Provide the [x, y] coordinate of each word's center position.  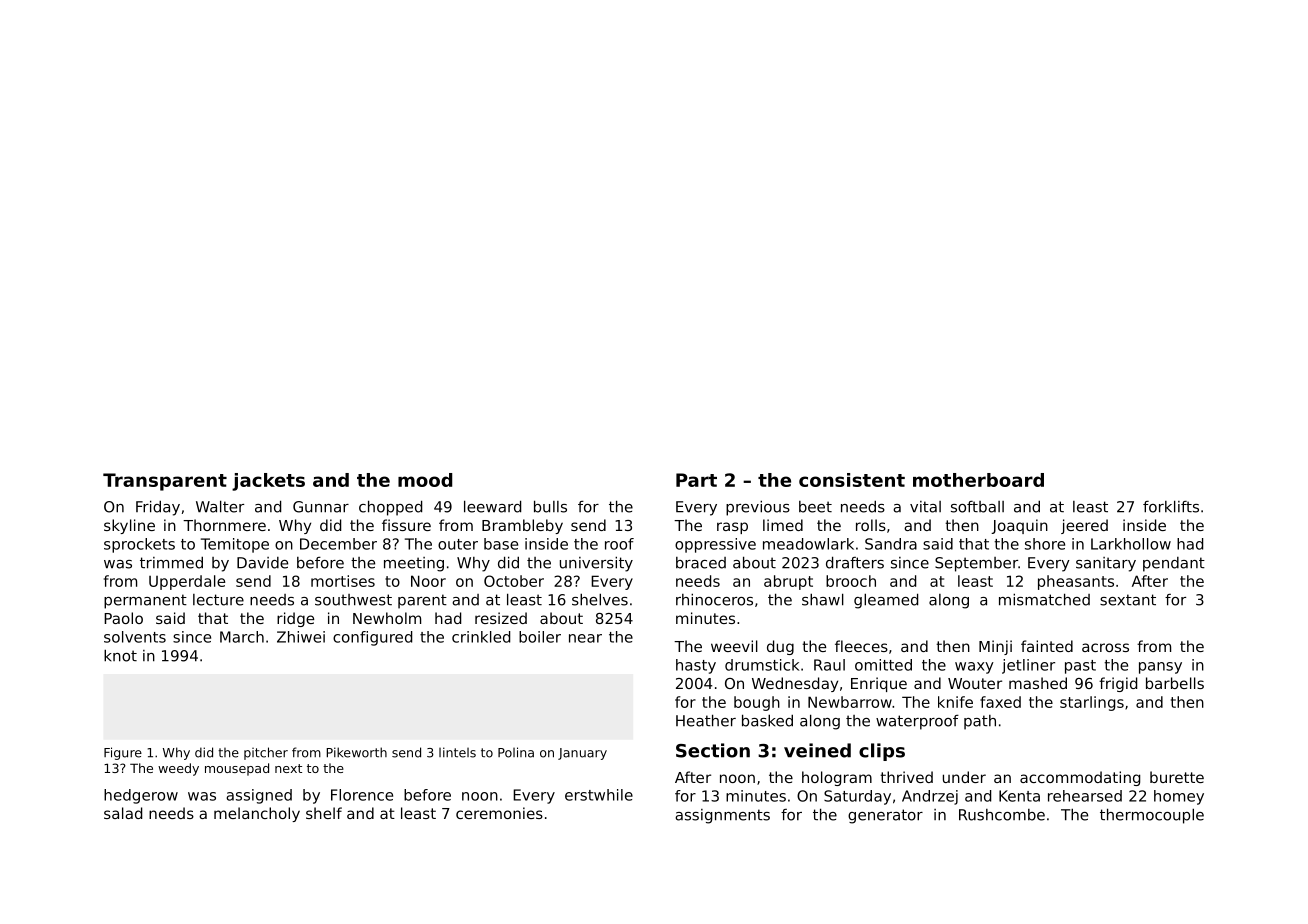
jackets [268, 482]
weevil [734, 646]
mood [425, 480]
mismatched [1044, 599]
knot [120, 655]
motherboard [978, 480]
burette [1177, 777]
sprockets [139, 545]
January [582, 754]
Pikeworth [356, 752]
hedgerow [141, 796]
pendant [1174, 564]
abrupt [788, 582]
